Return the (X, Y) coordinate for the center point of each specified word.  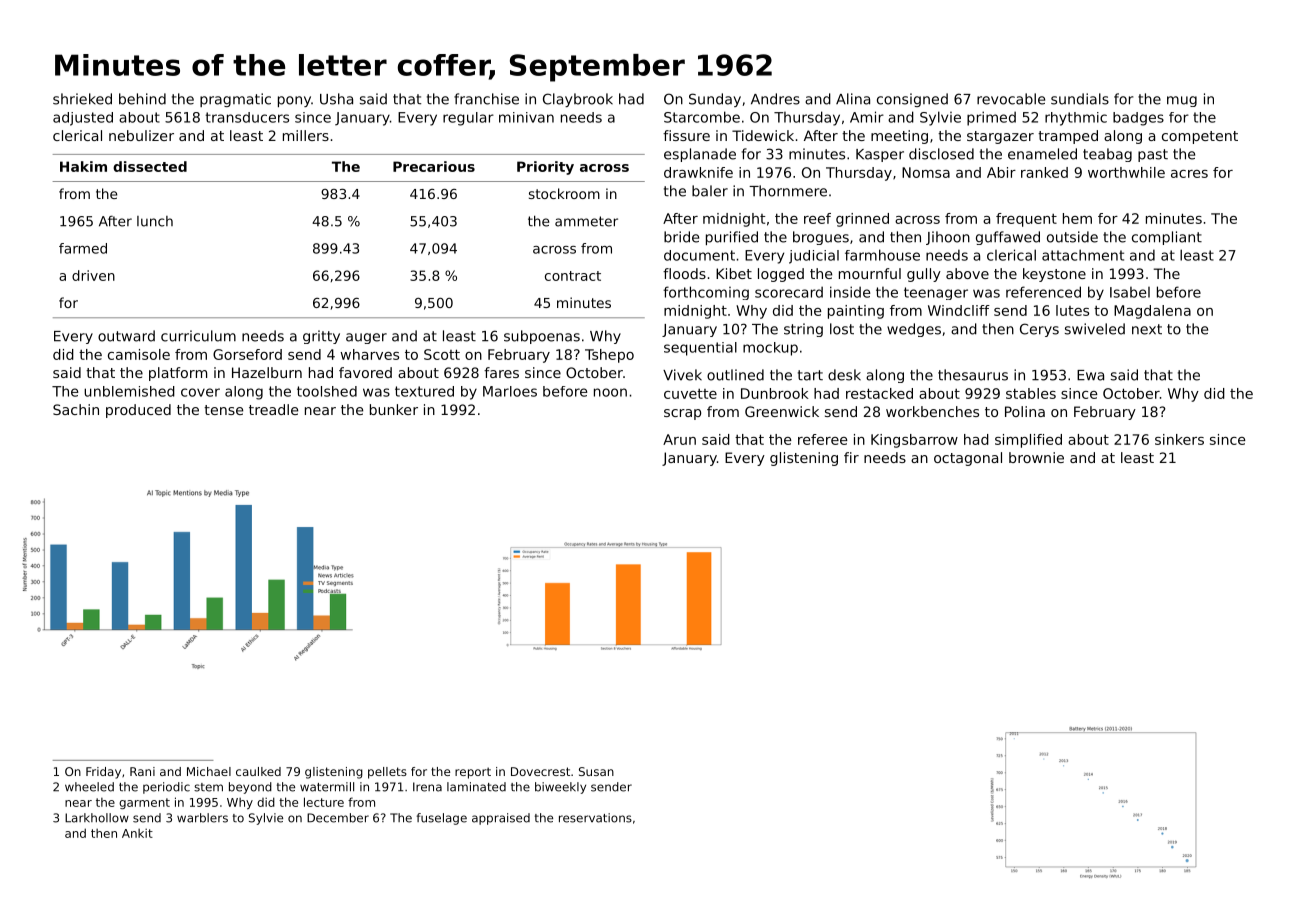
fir (851, 457)
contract (573, 276)
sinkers (1179, 439)
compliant (1167, 238)
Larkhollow (97, 818)
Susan (596, 771)
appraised (501, 819)
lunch (155, 221)
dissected (150, 166)
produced (138, 411)
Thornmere (788, 191)
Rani (142, 771)
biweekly (560, 788)
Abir (1001, 172)
